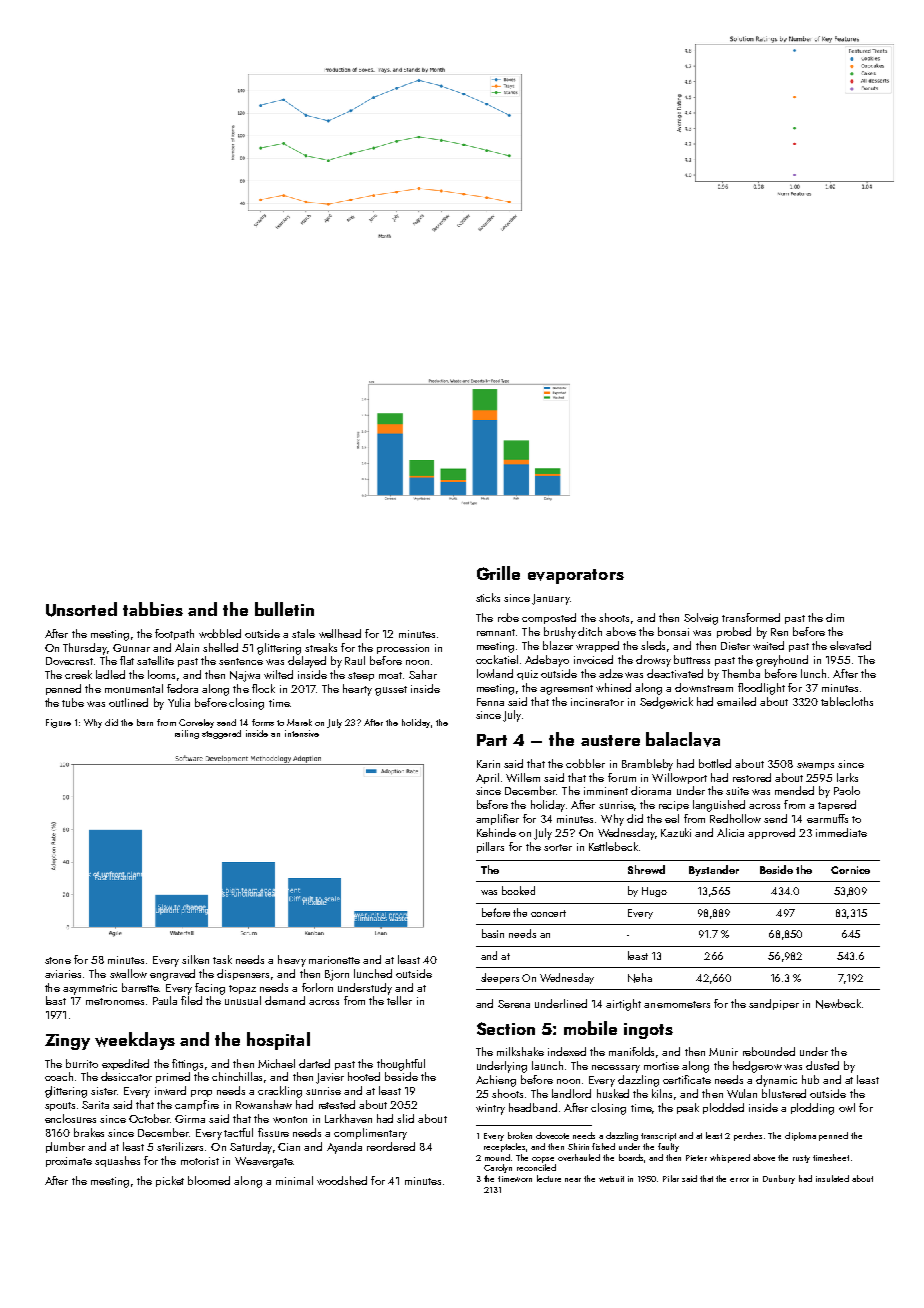 The image size is (924, 1308). What do you see at coordinates (518, 890) in the screenshot?
I see `booked` at bounding box center [518, 890].
